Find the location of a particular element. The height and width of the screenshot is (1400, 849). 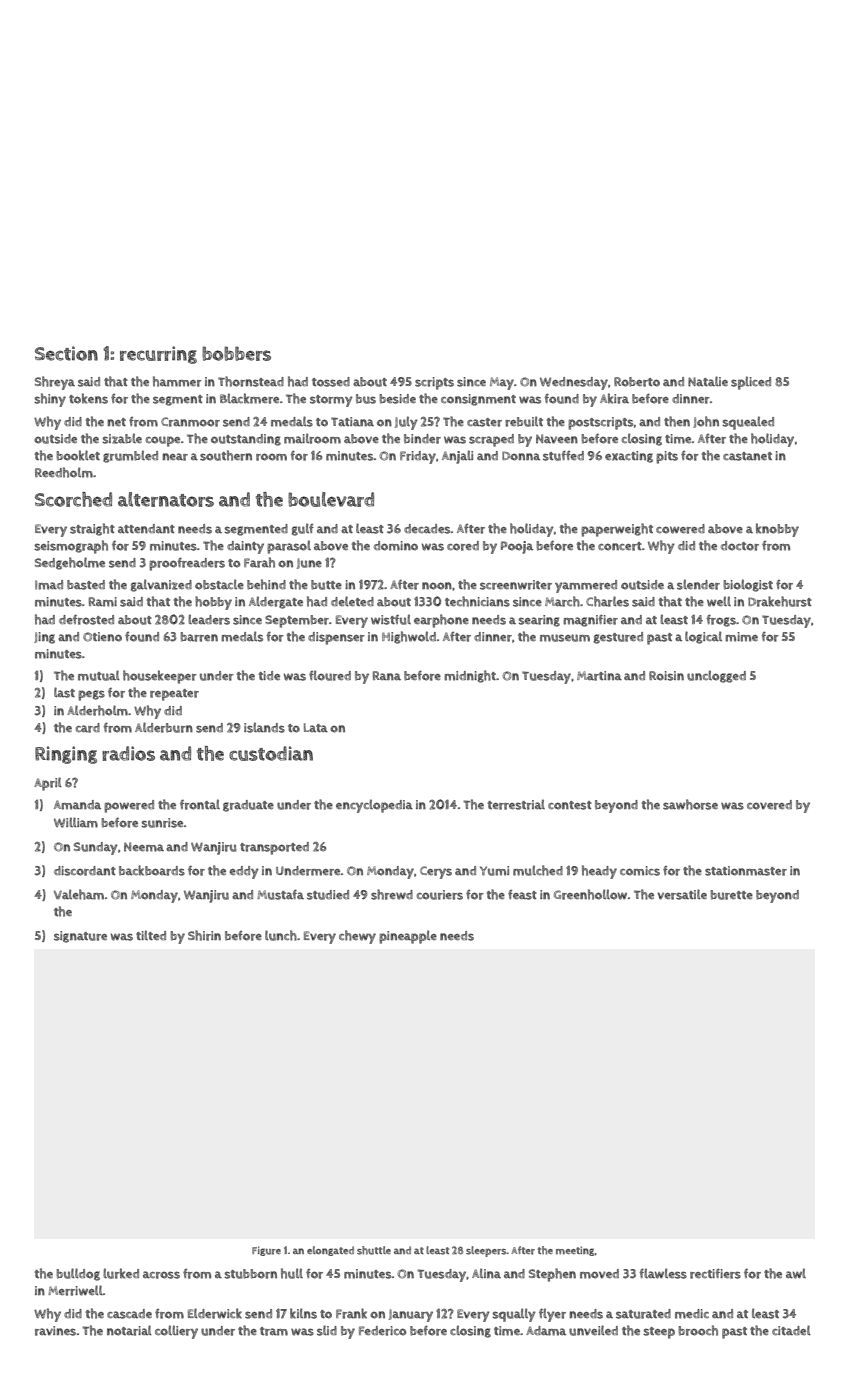

Martina is located at coordinates (599, 676).
